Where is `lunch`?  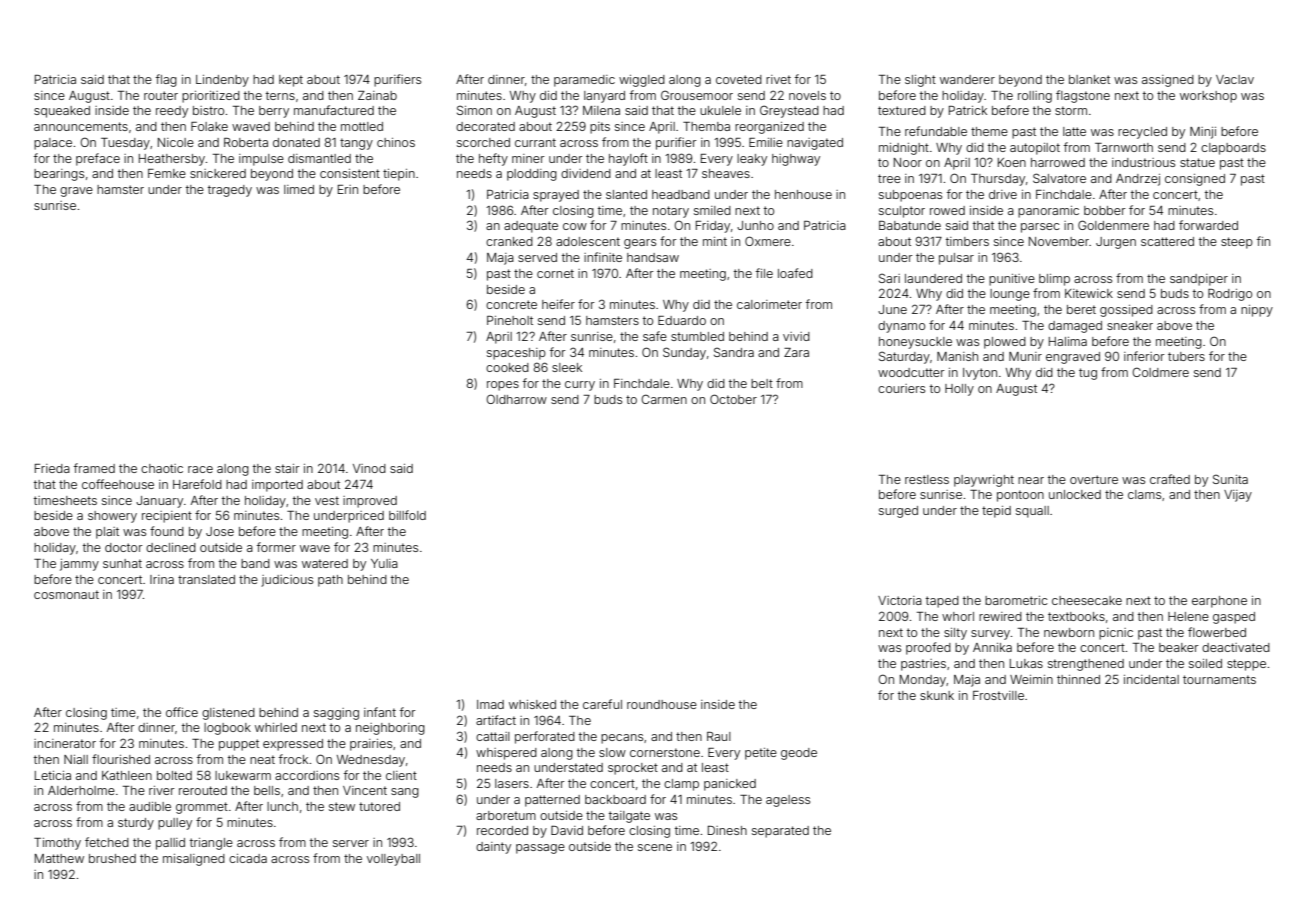
lunch is located at coordinates (282, 806).
